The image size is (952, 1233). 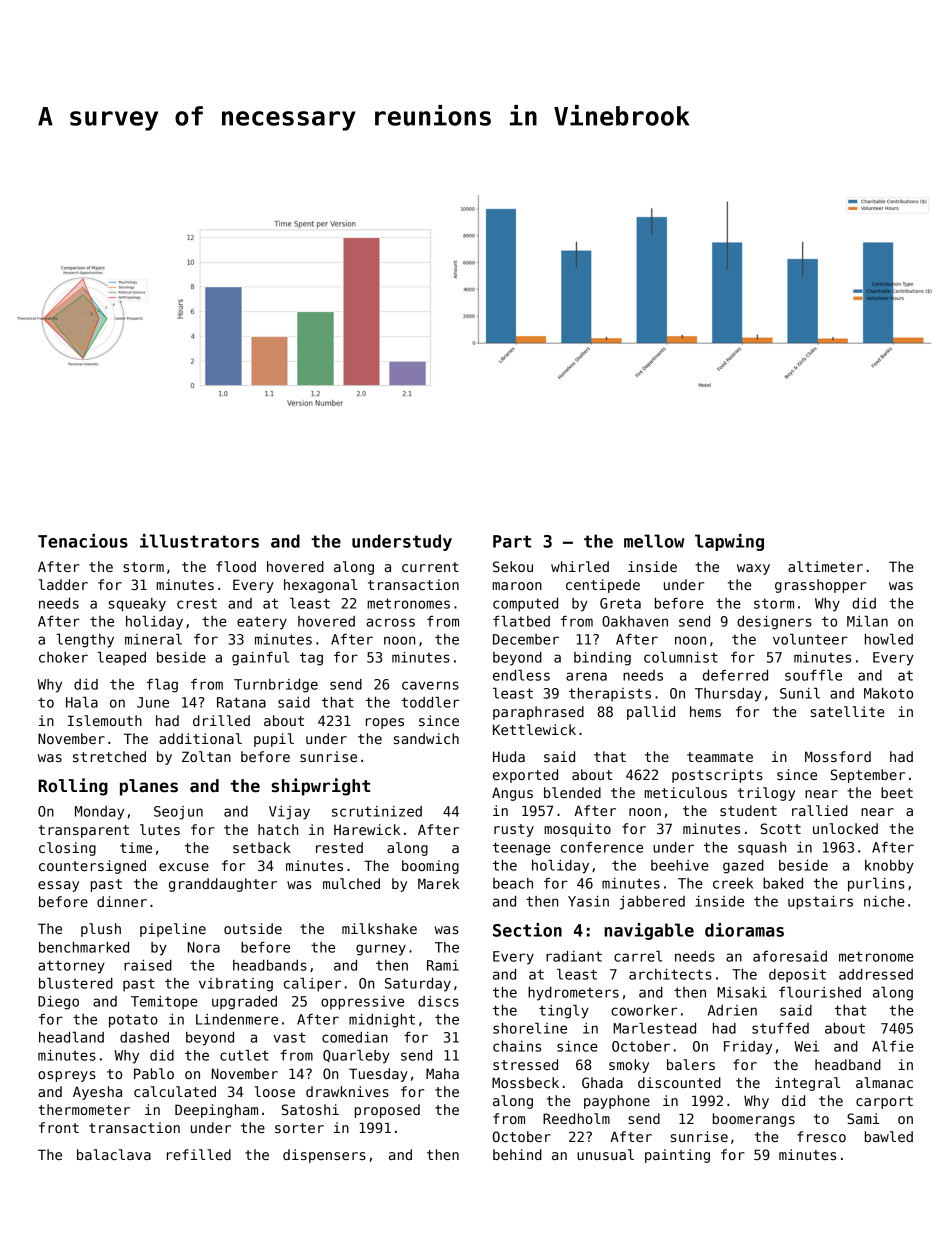 What do you see at coordinates (199, 541) in the screenshot?
I see `illustrators` at bounding box center [199, 541].
